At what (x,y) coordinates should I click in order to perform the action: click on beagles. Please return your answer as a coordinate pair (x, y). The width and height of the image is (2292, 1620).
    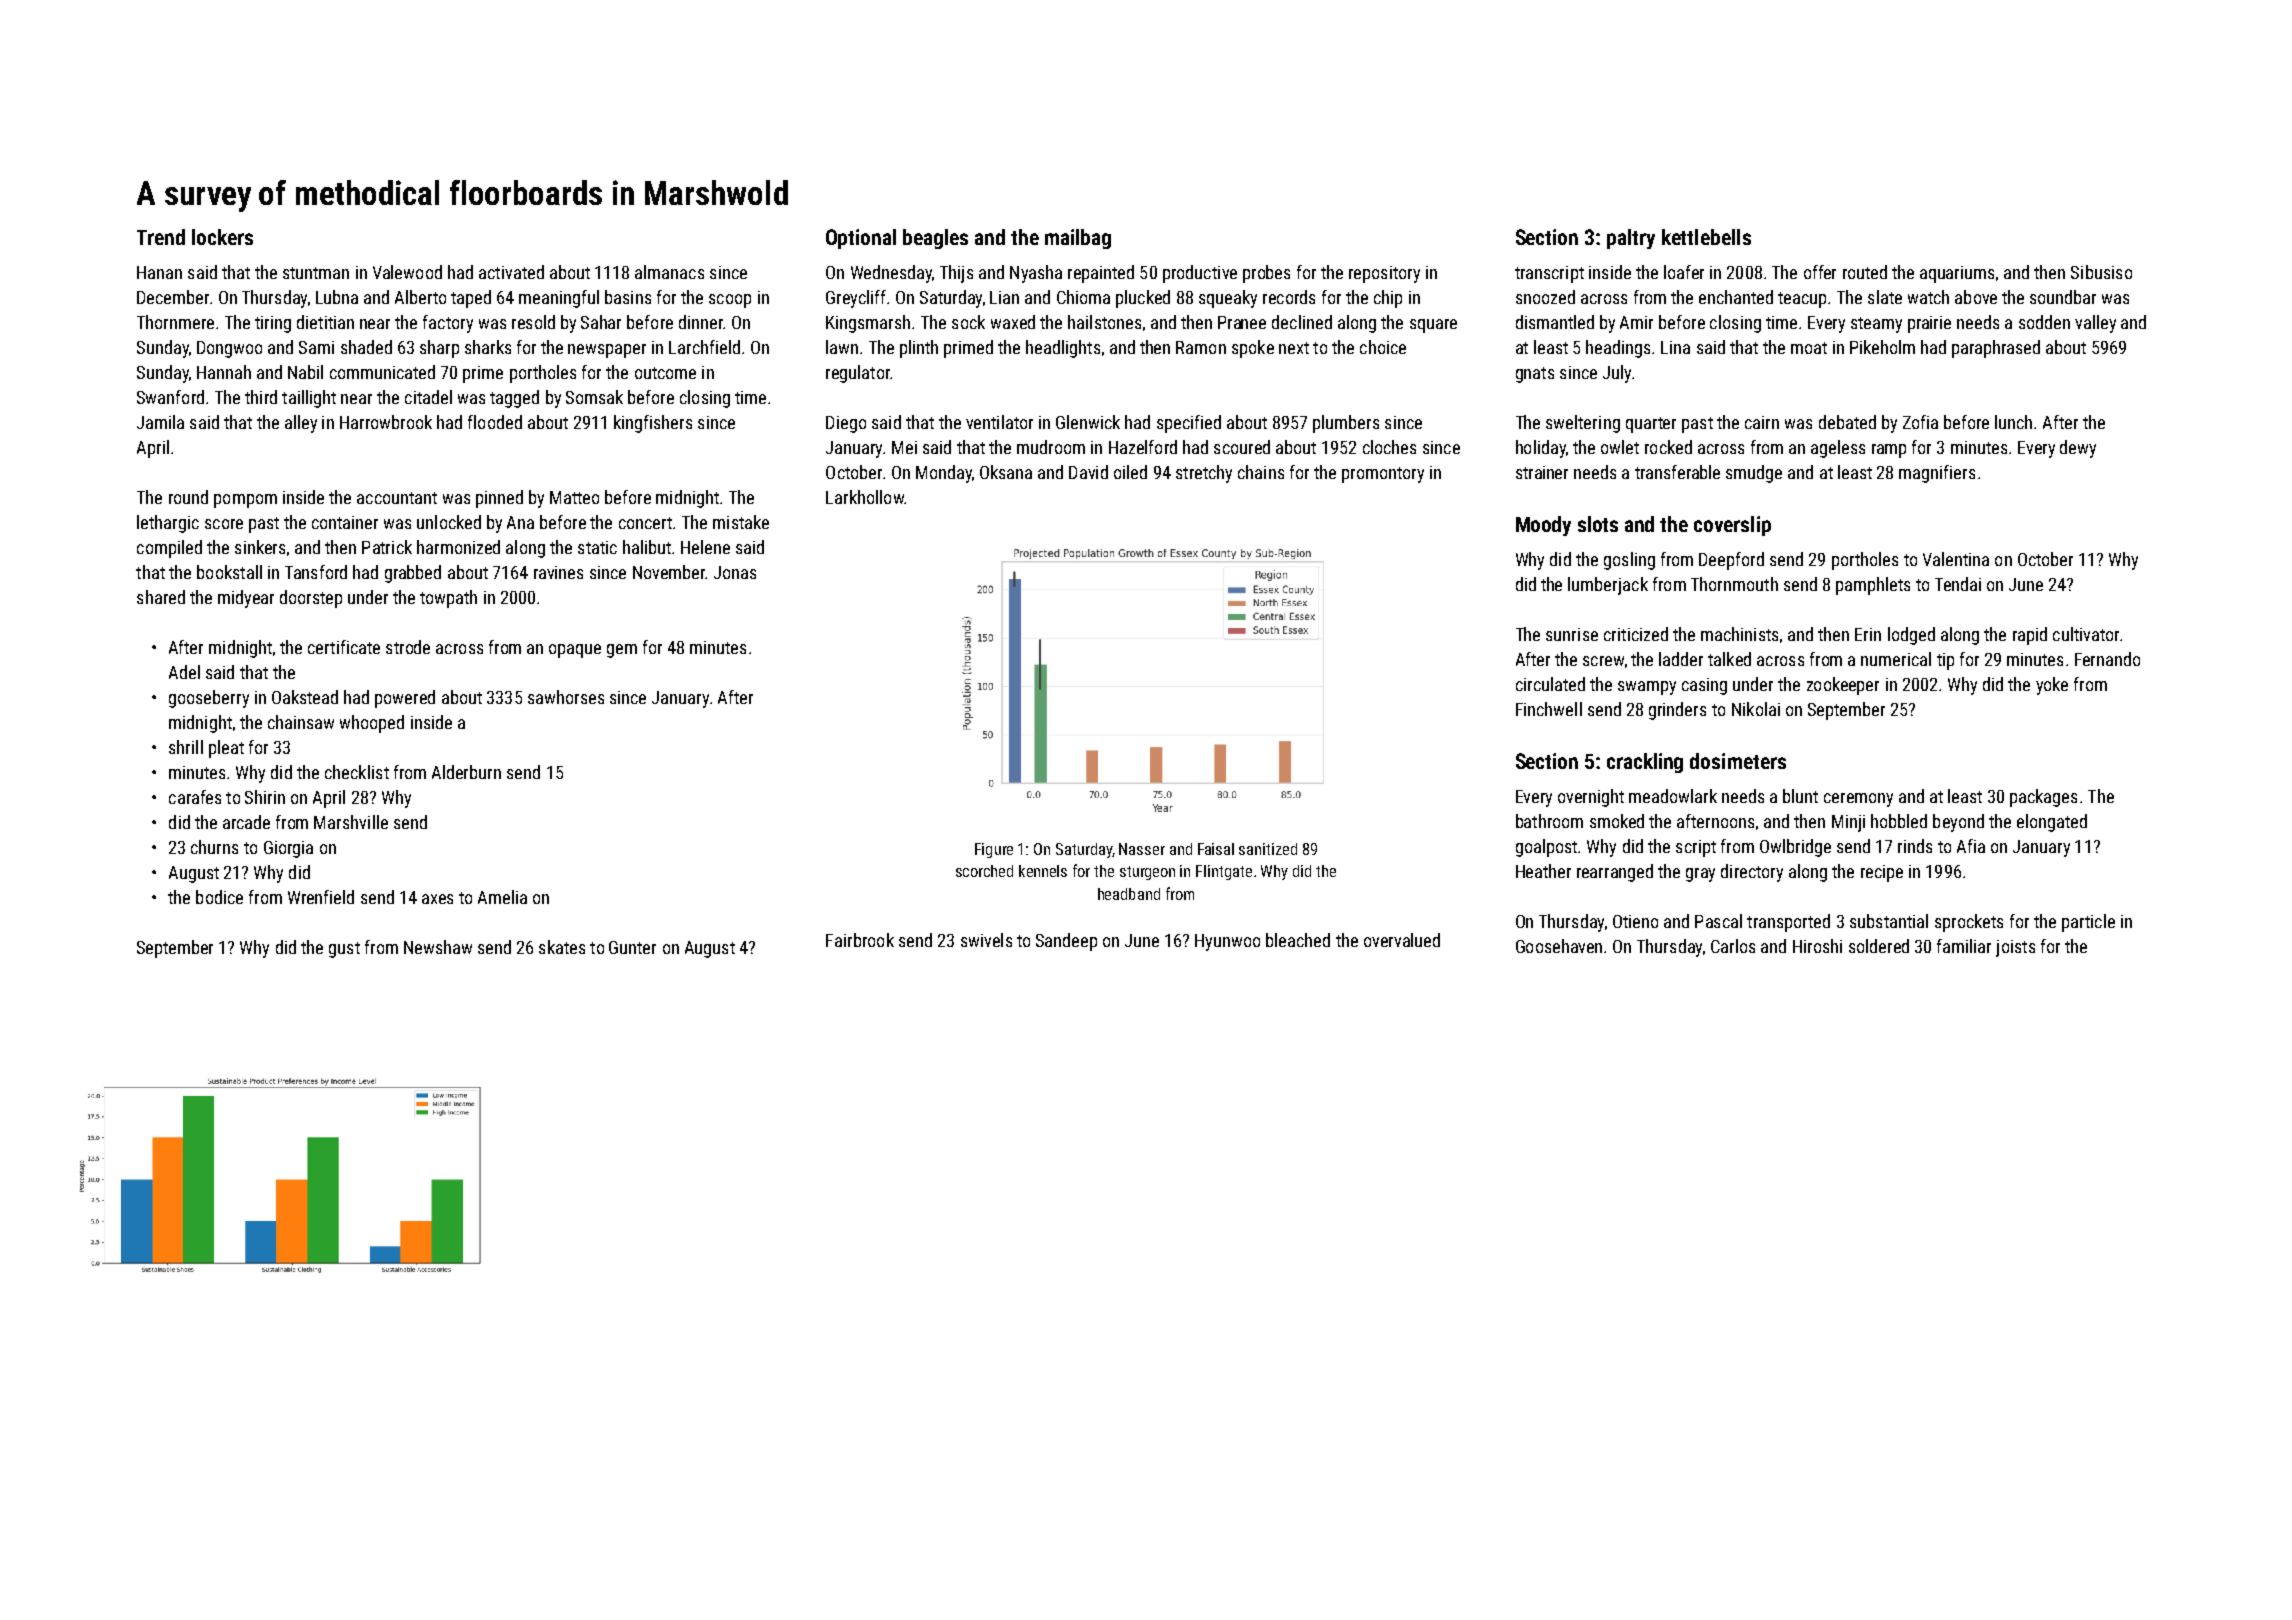
    Looking at the image, I should click on (935, 239).
